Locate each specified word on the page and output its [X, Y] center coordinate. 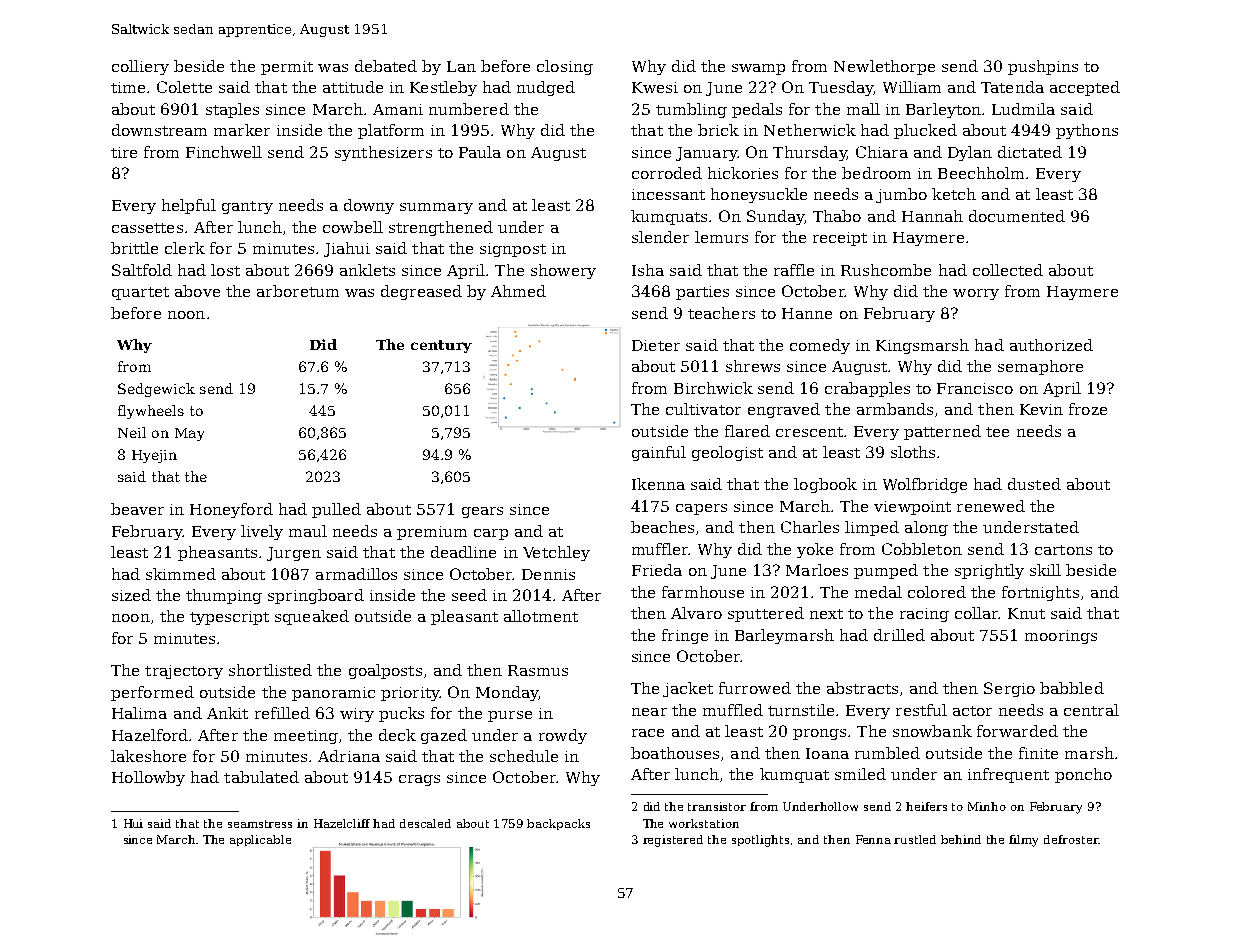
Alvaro [696, 613]
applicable [260, 840]
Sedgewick [156, 390]
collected [1008, 270]
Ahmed [518, 291]
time [128, 87]
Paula [480, 152]
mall [863, 109]
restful [921, 710]
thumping [224, 596]
